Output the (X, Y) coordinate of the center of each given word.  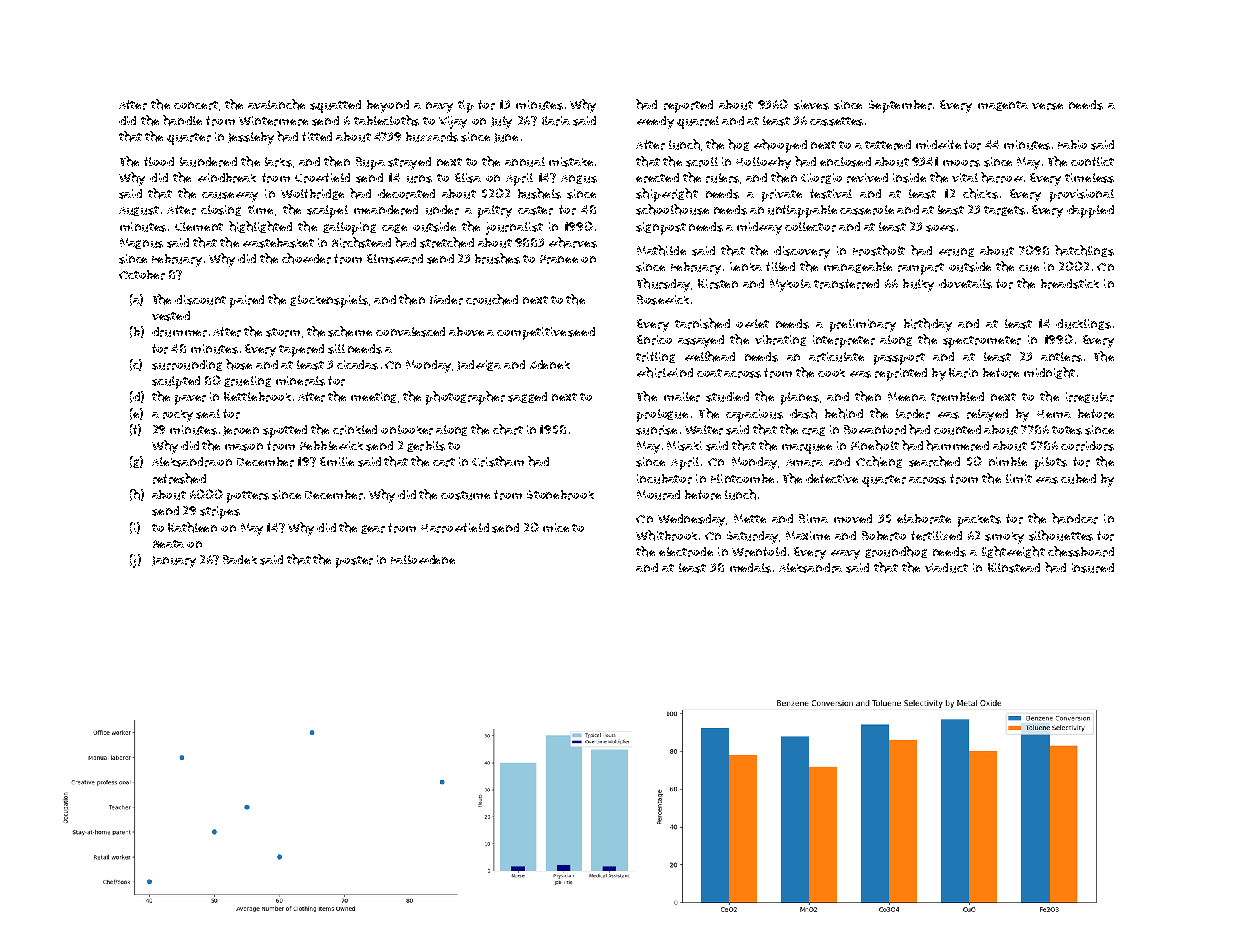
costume (465, 495)
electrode (686, 552)
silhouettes (1061, 535)
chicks (980, 193)
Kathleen (192, 527)
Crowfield (322, 178)
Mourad (658, 495)
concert (196, 105)
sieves (811, 105)
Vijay (453, 122)
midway (759, 228)
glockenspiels (329, 301)
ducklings (1083, 324)
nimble (1008, 461)
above (466, 331)
